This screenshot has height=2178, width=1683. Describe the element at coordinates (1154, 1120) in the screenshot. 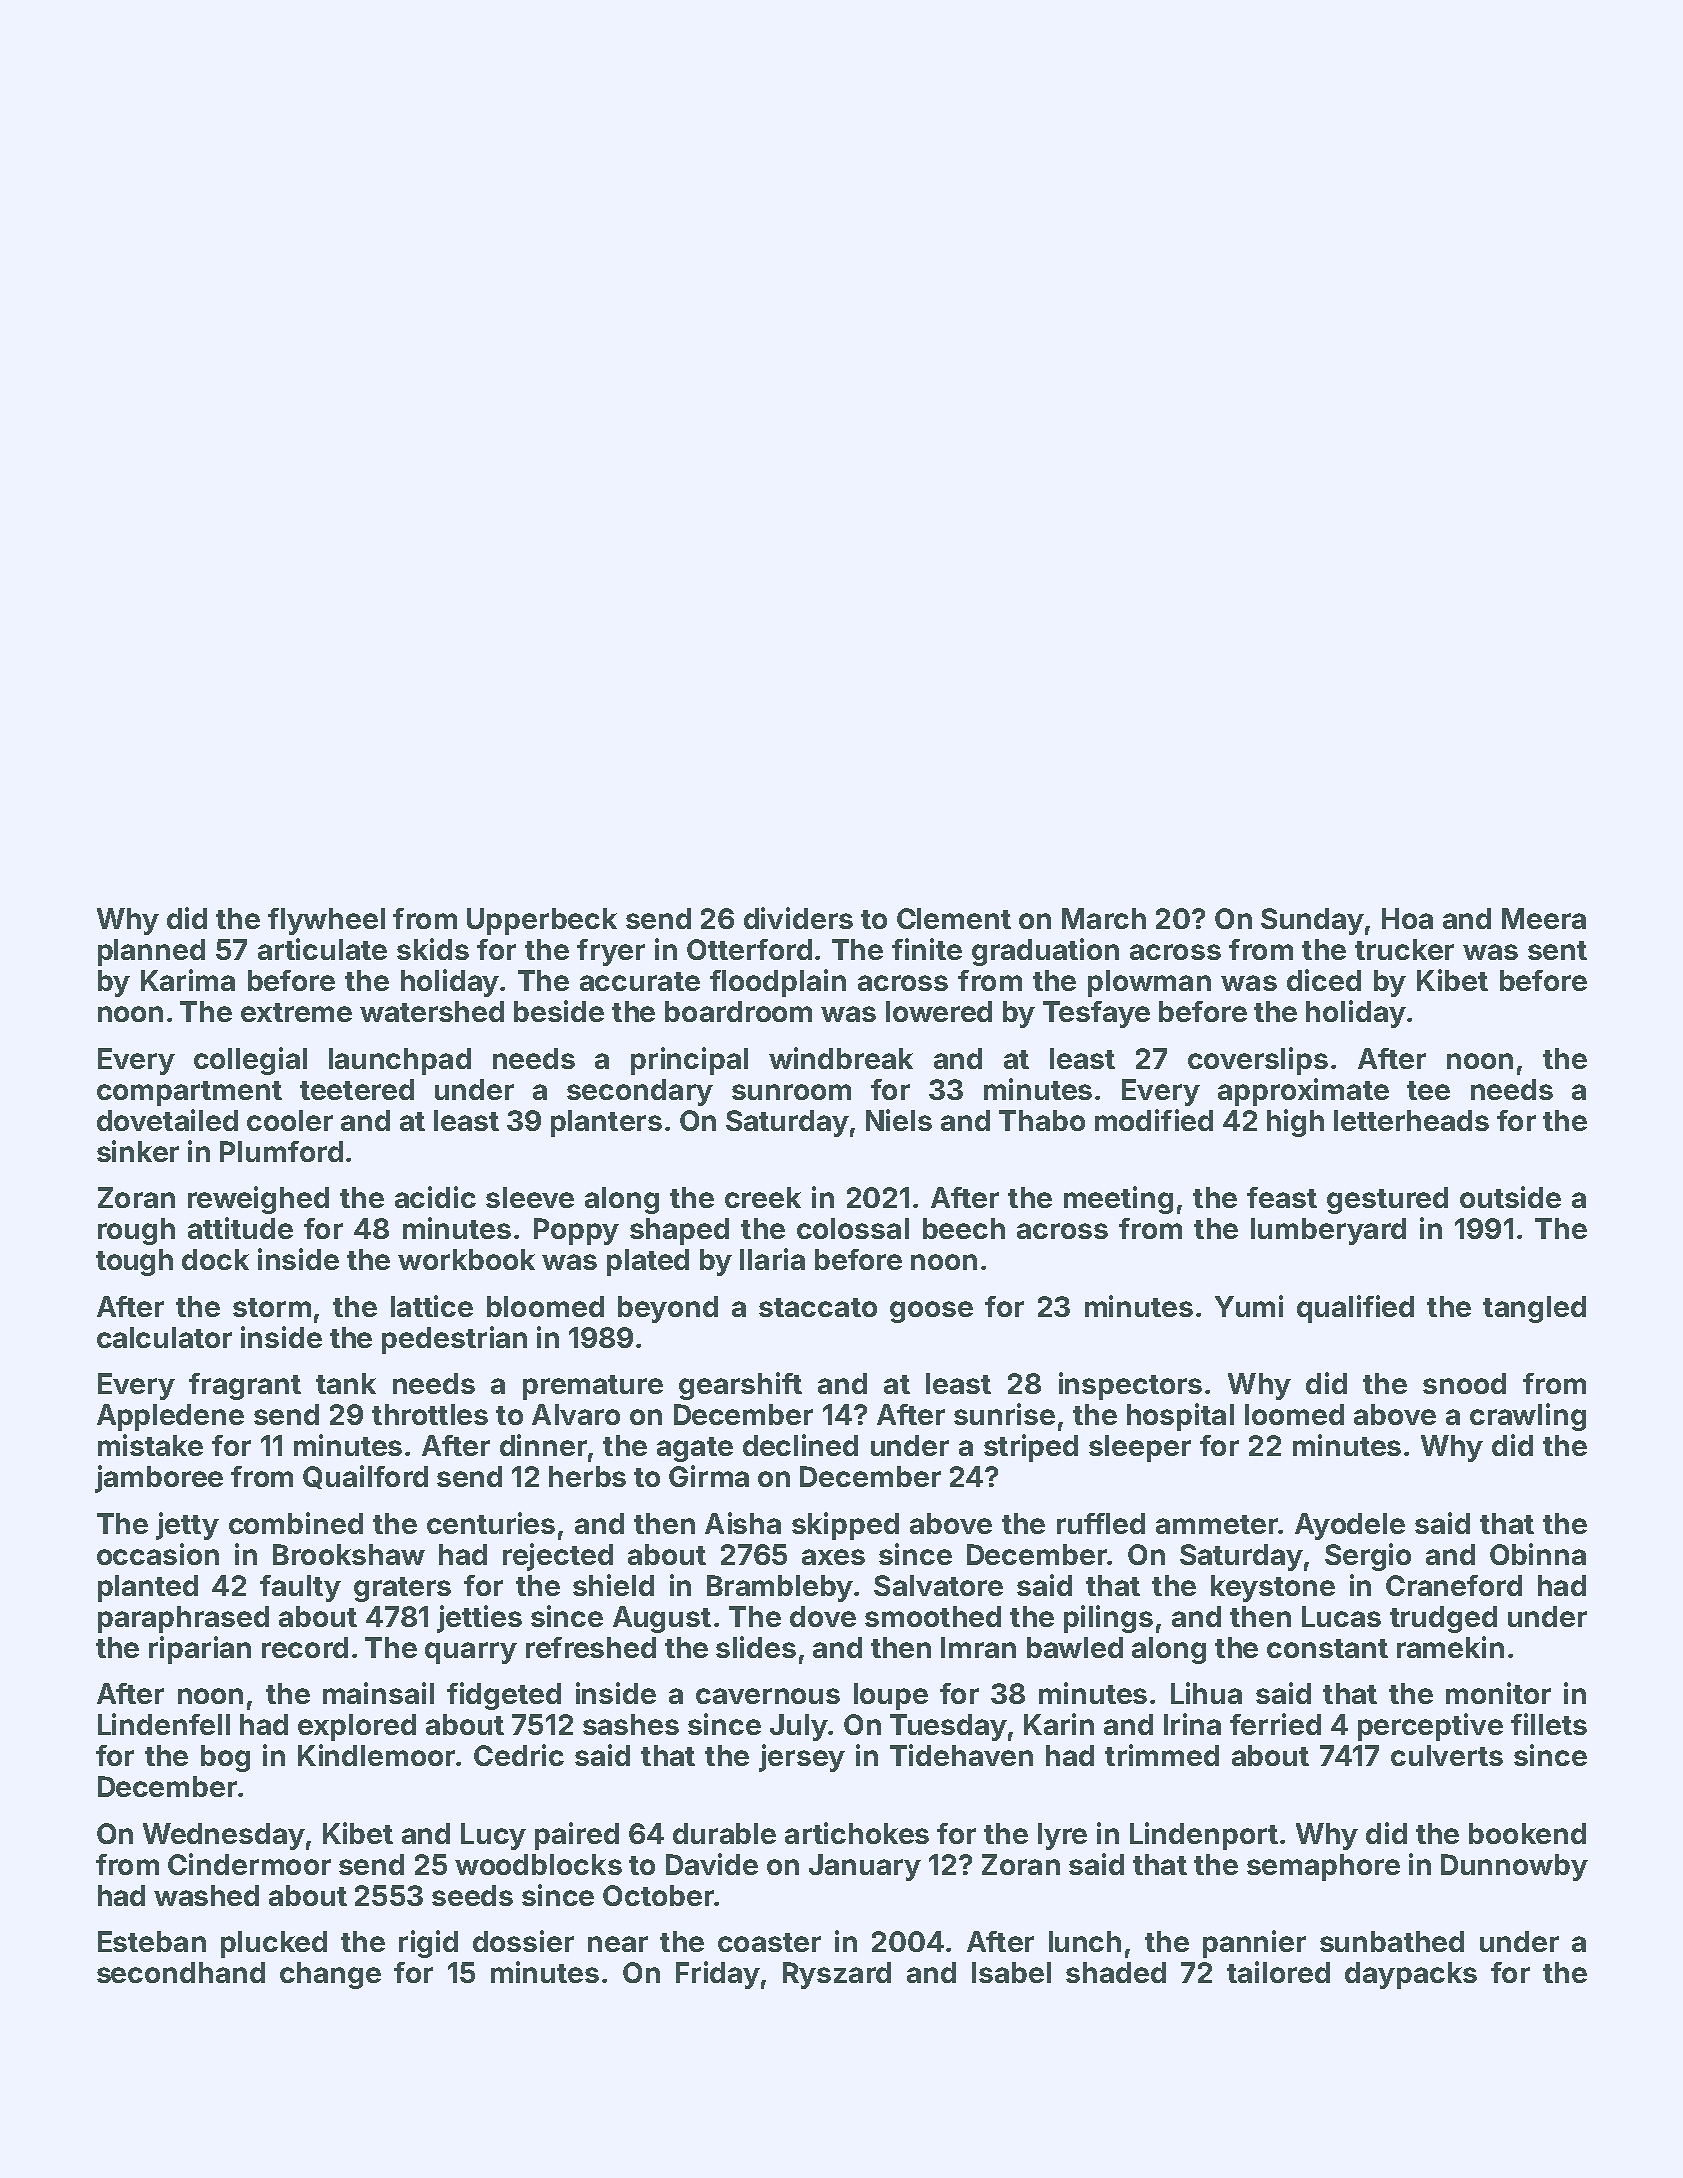

I see `modified` at that location.
